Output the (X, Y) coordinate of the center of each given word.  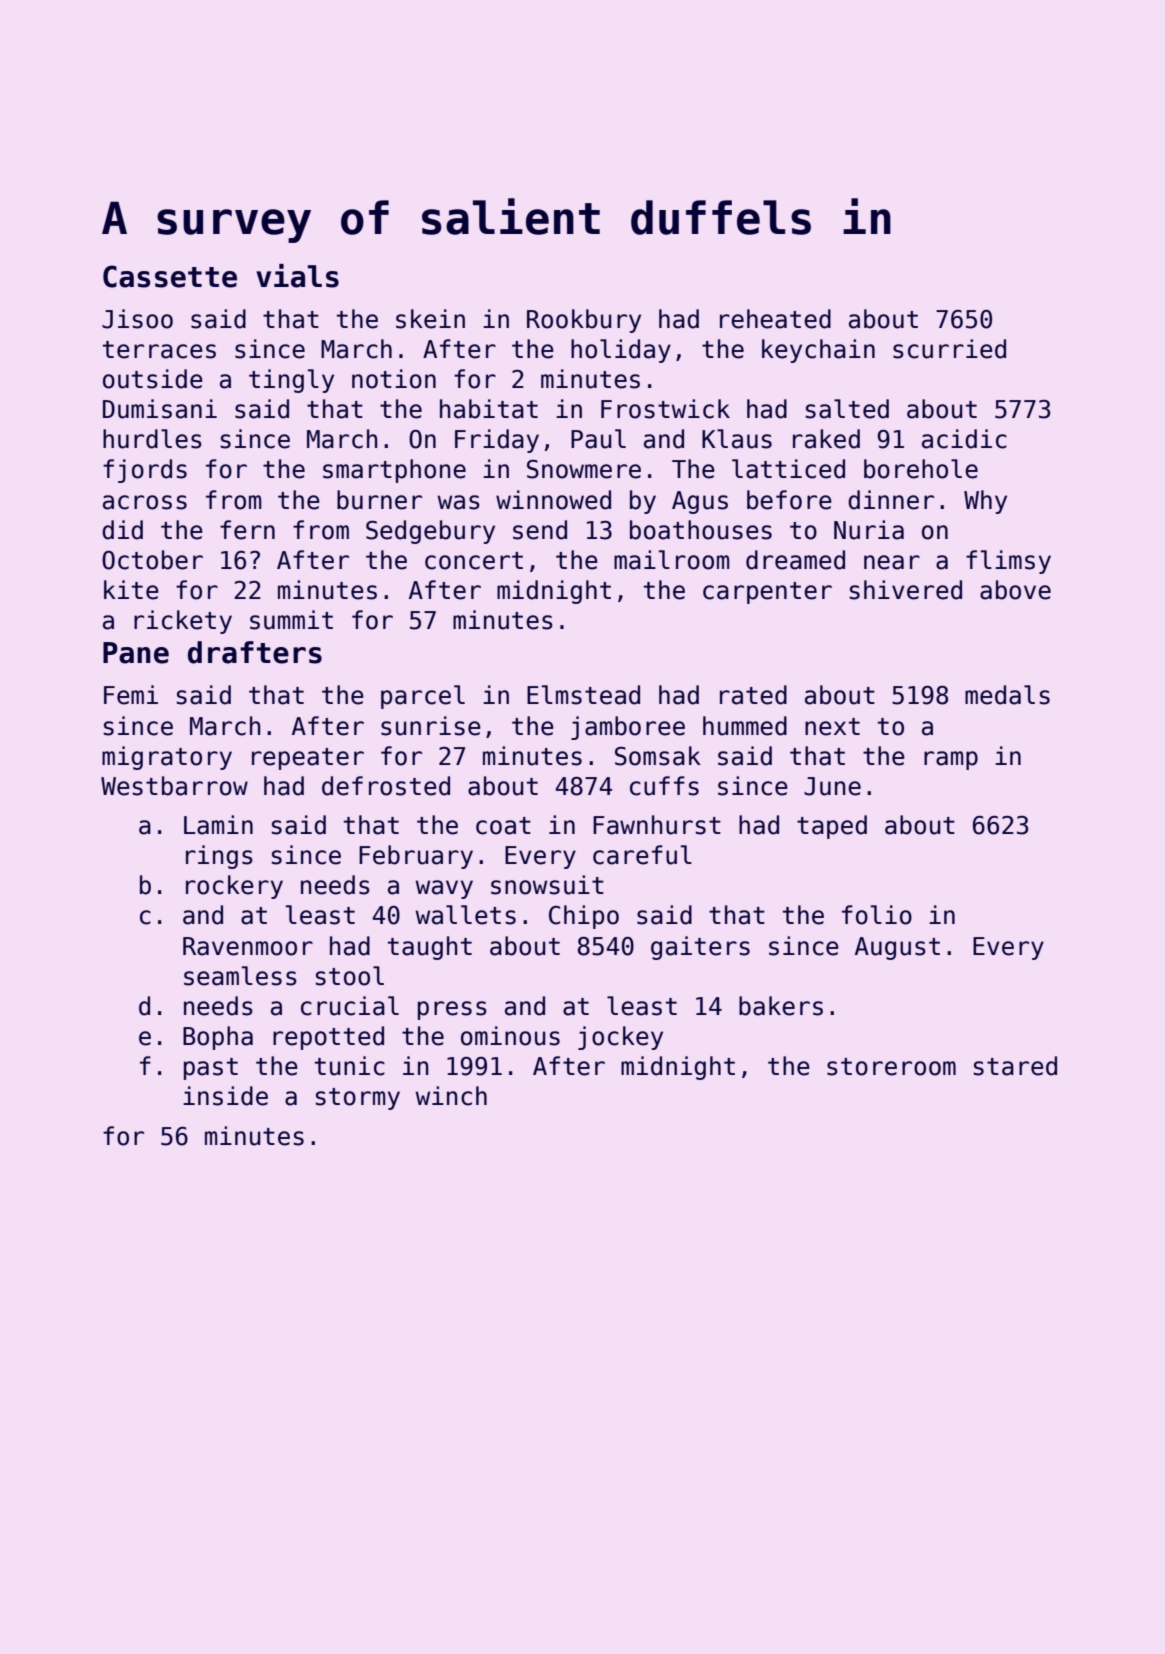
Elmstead (583, 695)
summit (291, 620)
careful (642, 855)
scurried (949, 349)
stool (350, 976)
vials (297, 276)
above (1015, 590)
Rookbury (584, 321)
